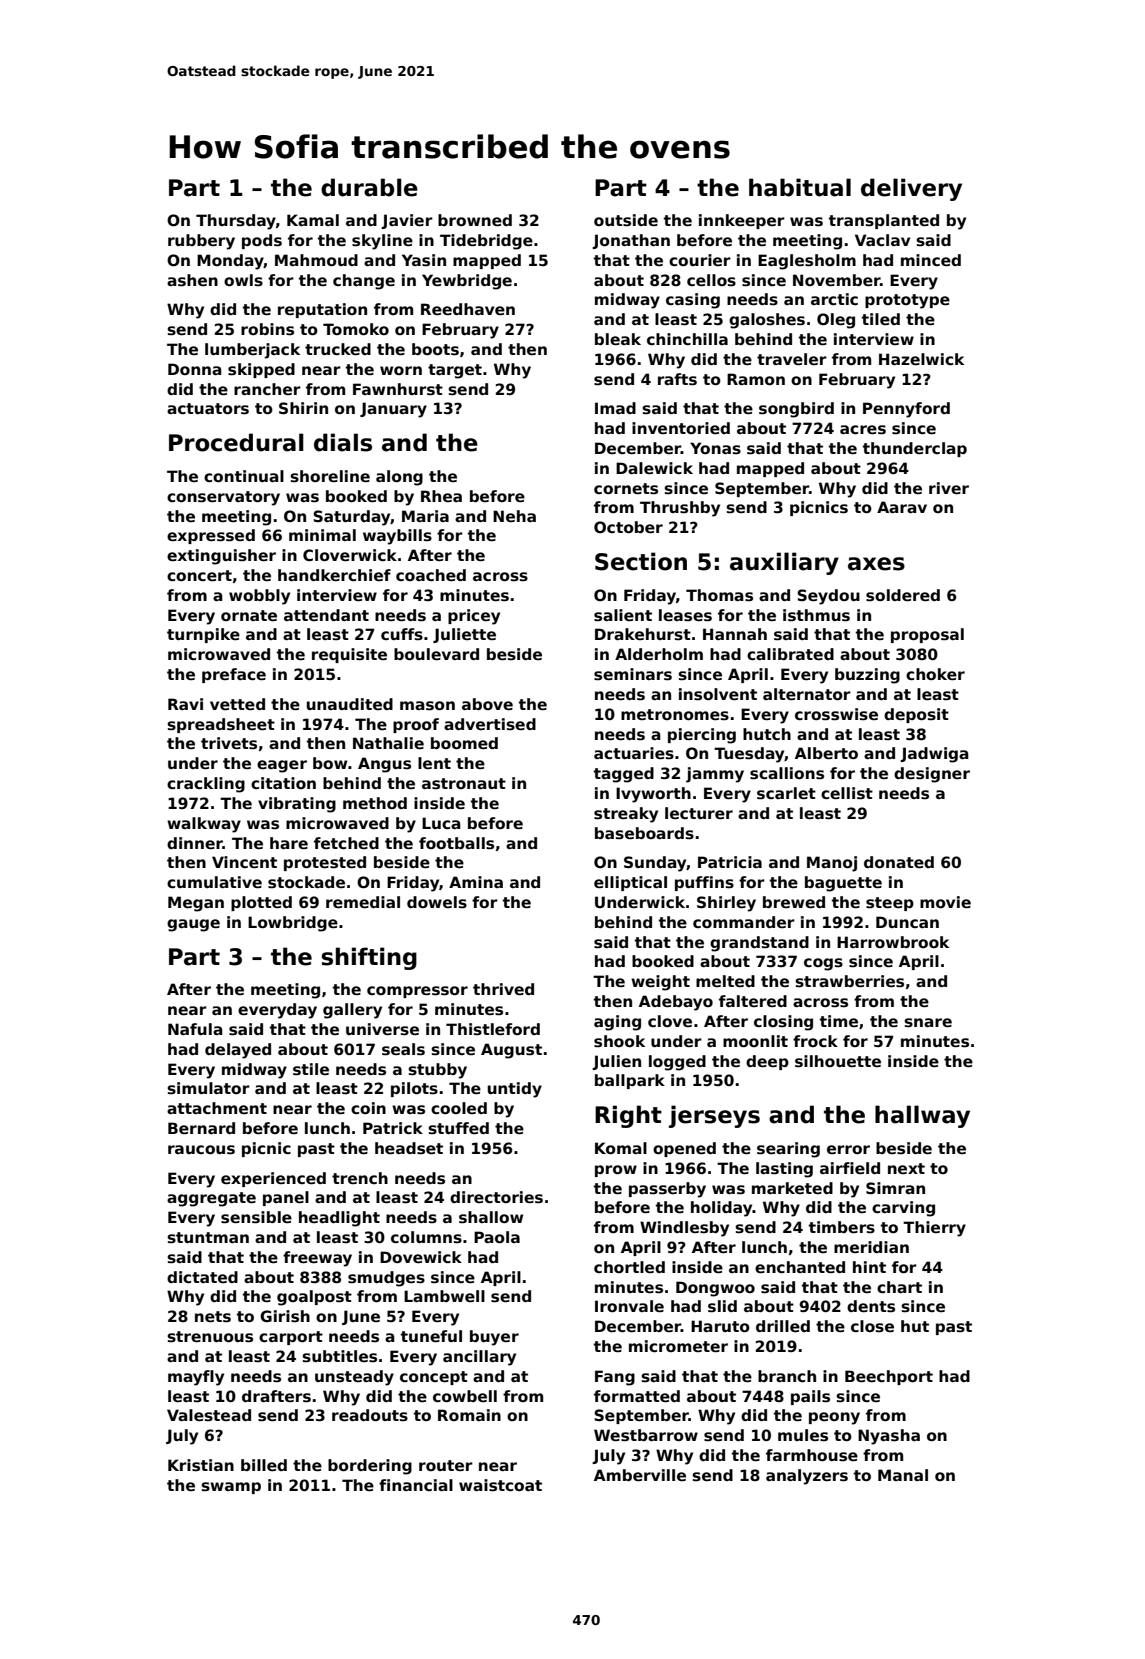 The height and width of the screenshot is (1659, 1145). What do you see at coordinates (949, 488) in the screenshot?
I see `river` at bounding box center [949, 488].
